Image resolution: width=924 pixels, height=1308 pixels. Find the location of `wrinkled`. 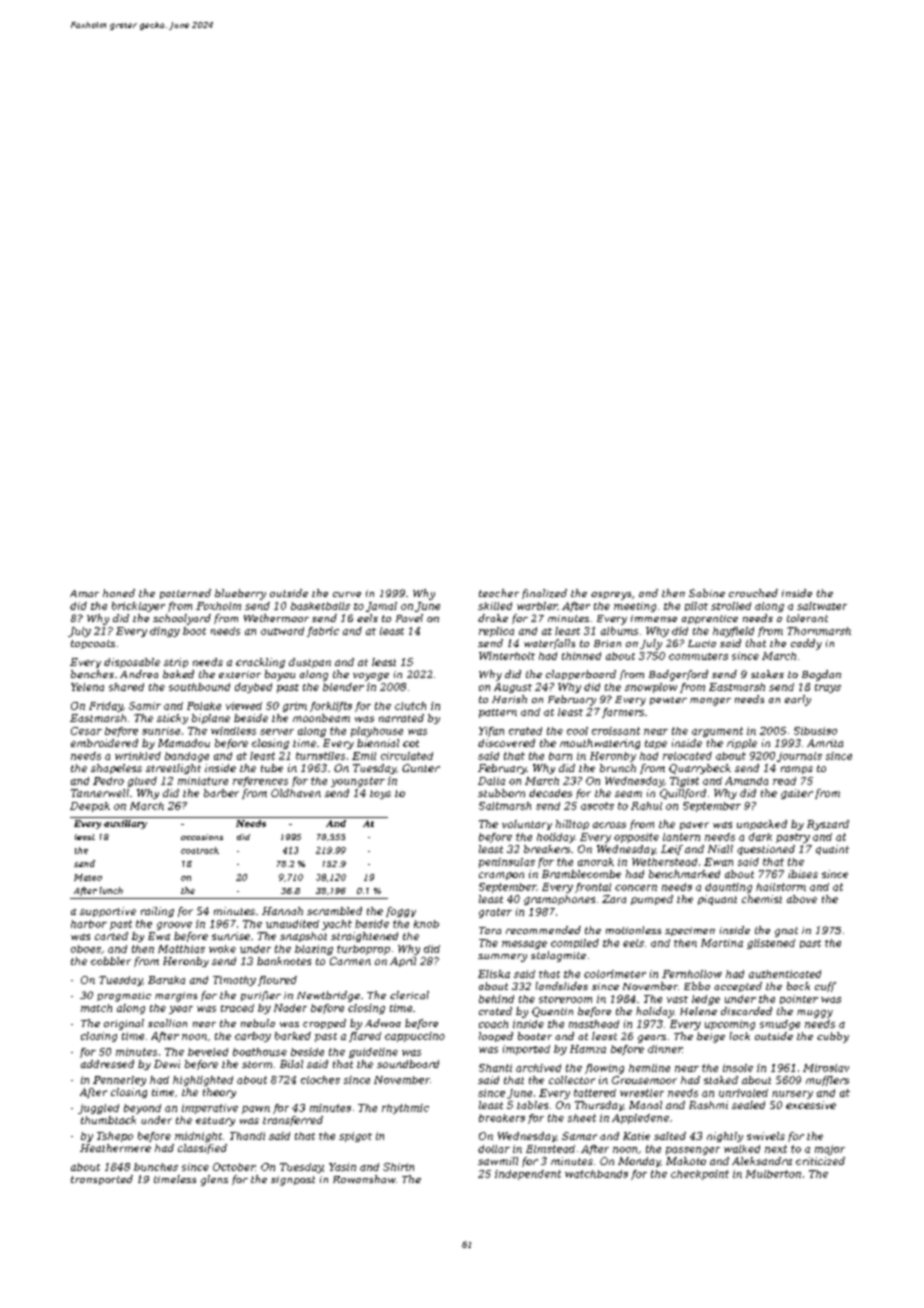

wrinkled is located at coordinates (138, 756).
